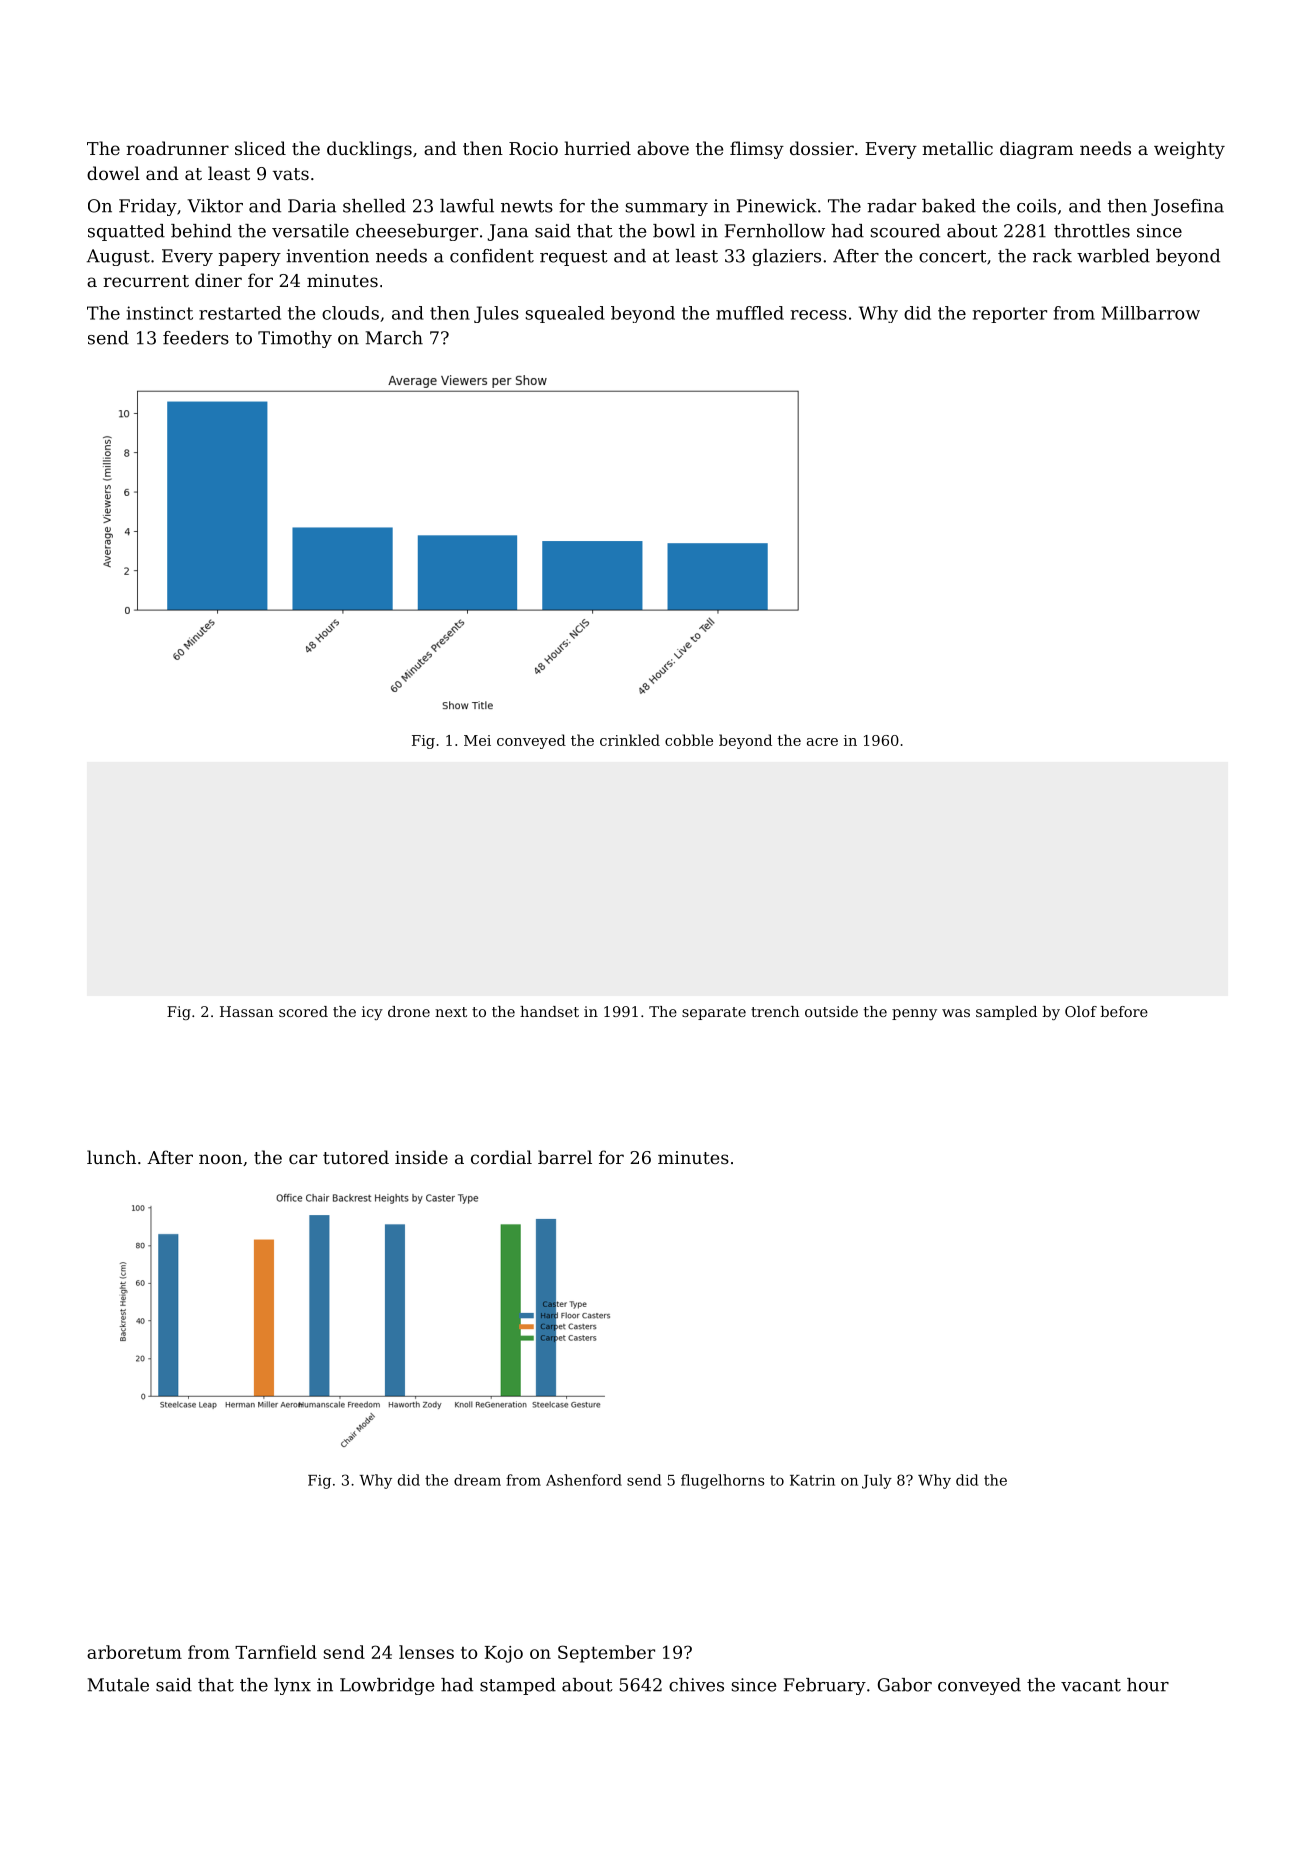  I want to click on Mutale, so click(118, 1685).
